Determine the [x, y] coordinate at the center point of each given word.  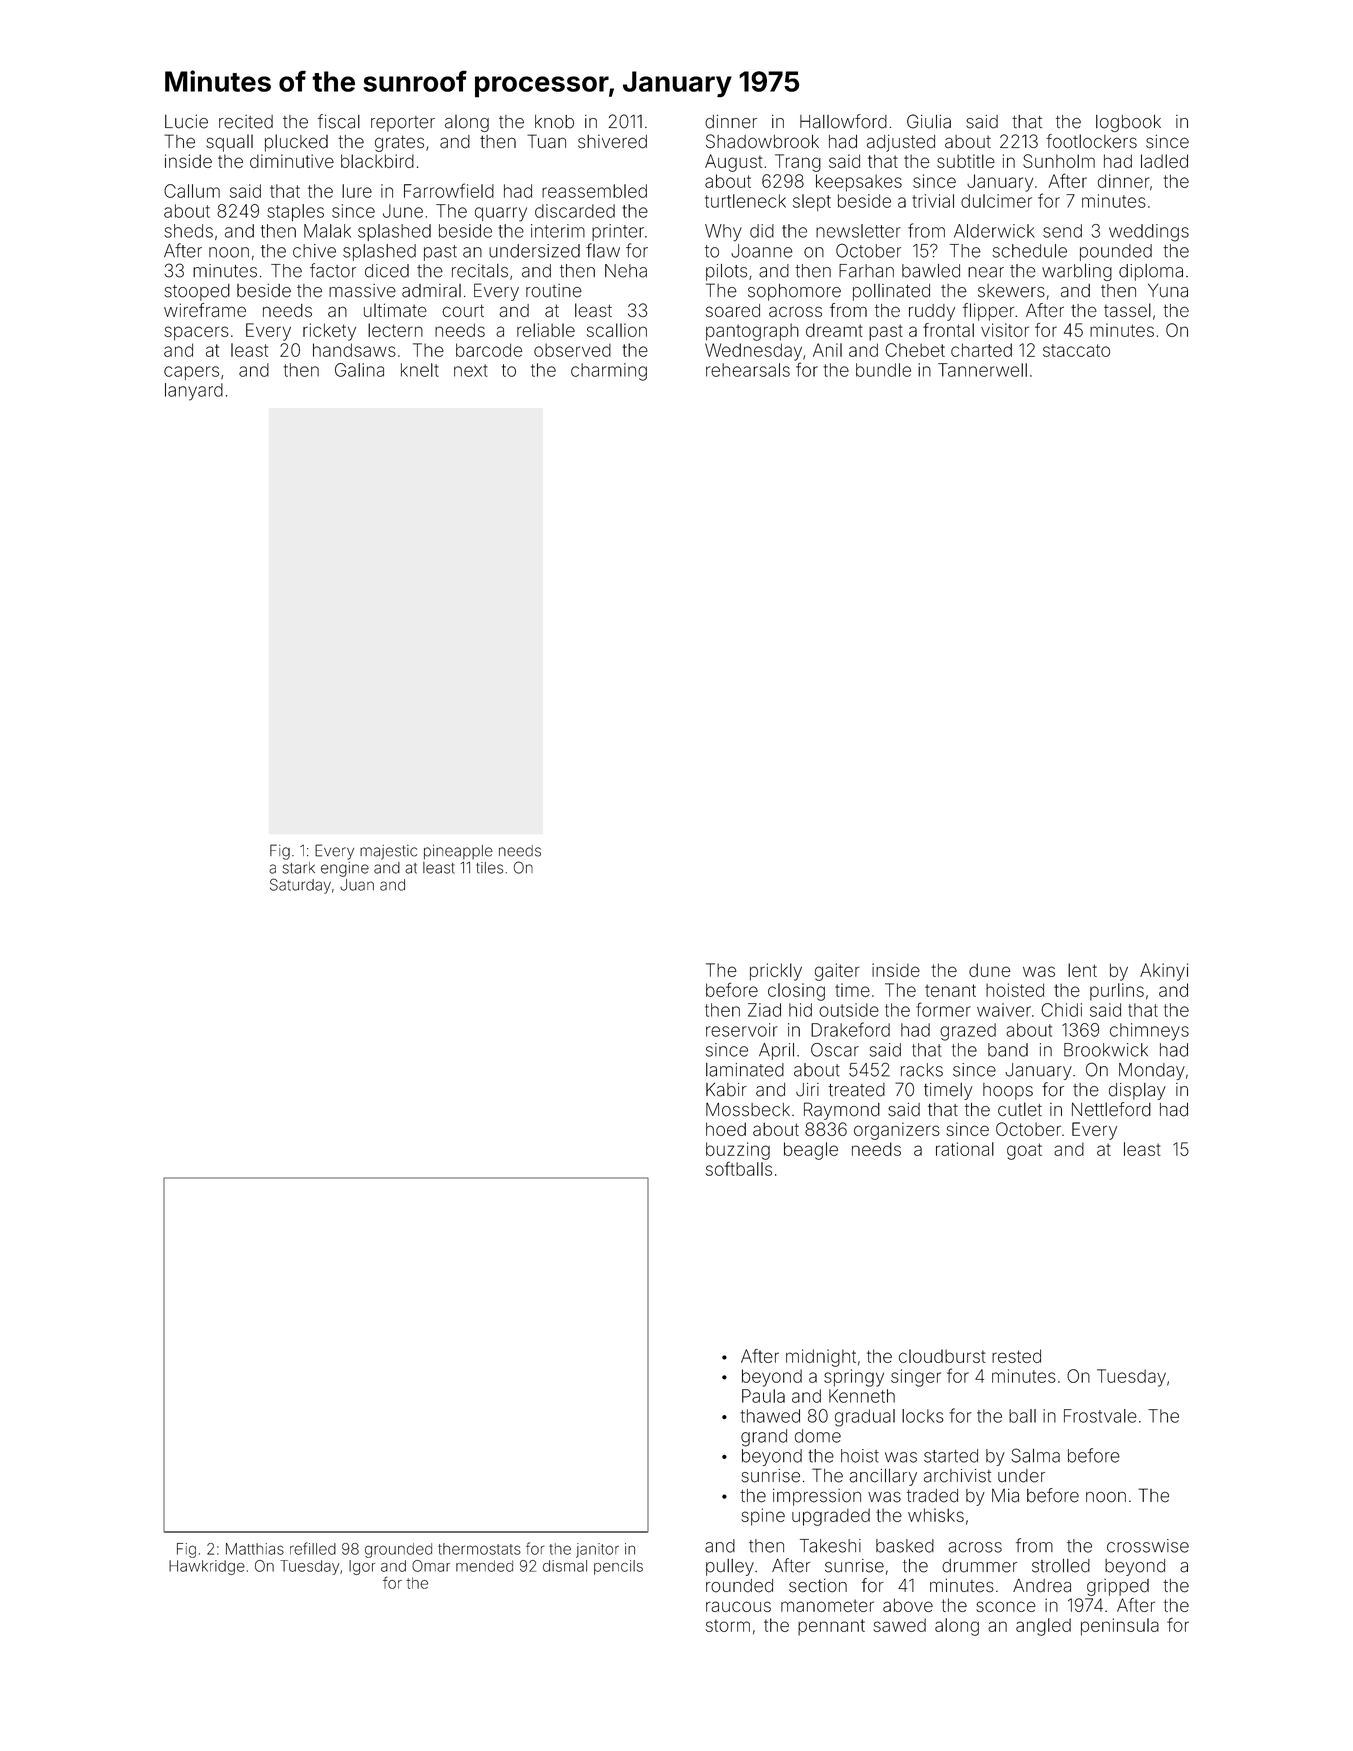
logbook [1128, 123]
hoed [726, 1129]
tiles [489, 868]
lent [1082, 970]
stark [299, 868]
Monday [1152, 1071]
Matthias [255, 1549]
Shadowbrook [762, 141]
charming [609, 372]
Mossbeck [748, 1110]
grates [399, 143]
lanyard [194, 392]
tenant [950, 990]
